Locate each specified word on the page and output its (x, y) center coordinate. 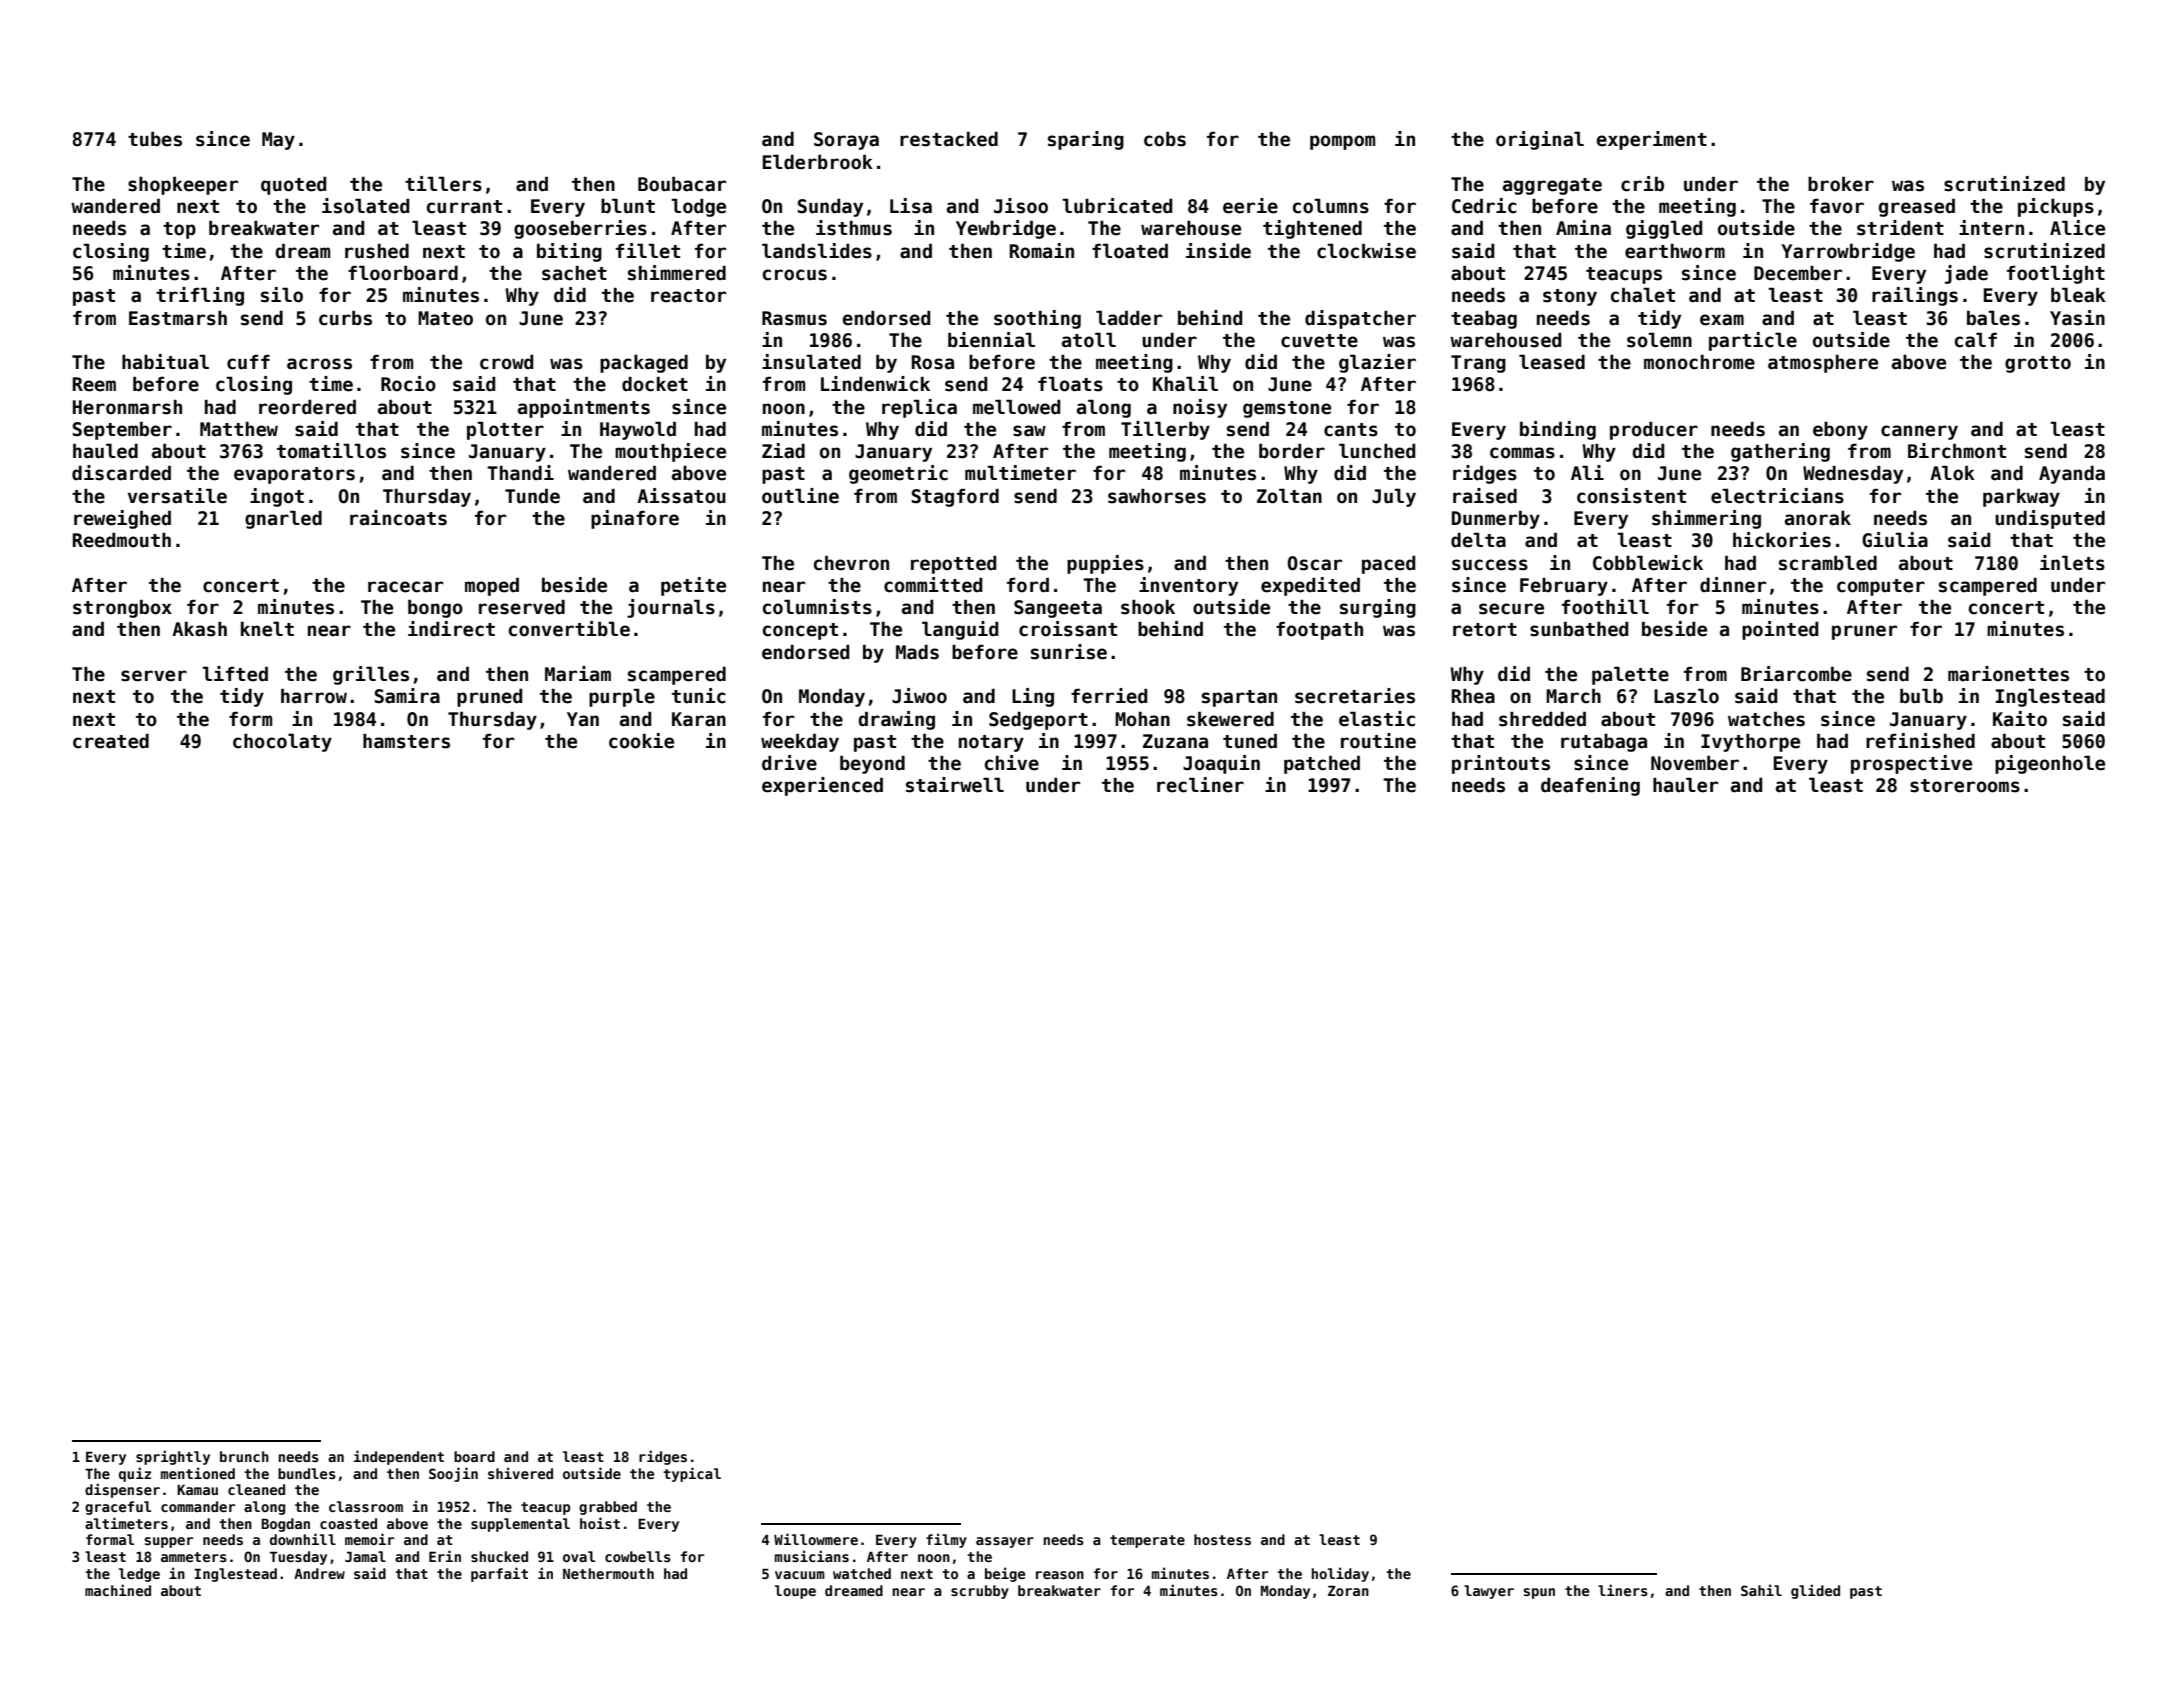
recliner (1200, 785)
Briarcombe (1796, 674)
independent (399, 1457)
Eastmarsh (178, 318)
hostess (1222, 1539)
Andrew (319, 1573)
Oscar (1314, 563)
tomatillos (331, 451)
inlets (2072, 563)
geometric (898, 474)
